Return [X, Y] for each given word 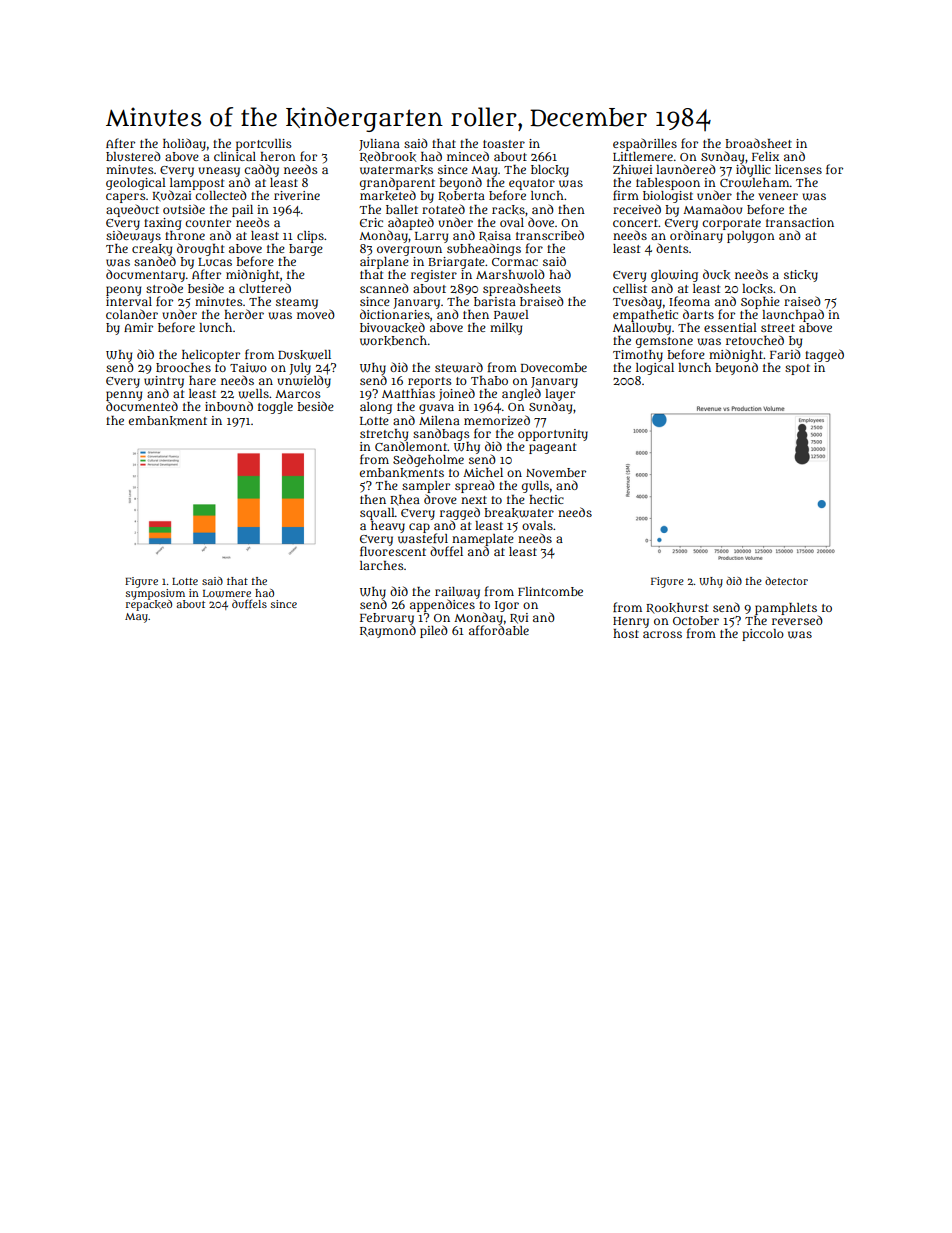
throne [185, 235]
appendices [442, 605]
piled [434, 631]
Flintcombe [550, 591]
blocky [550, 171]
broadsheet [758, 143]
